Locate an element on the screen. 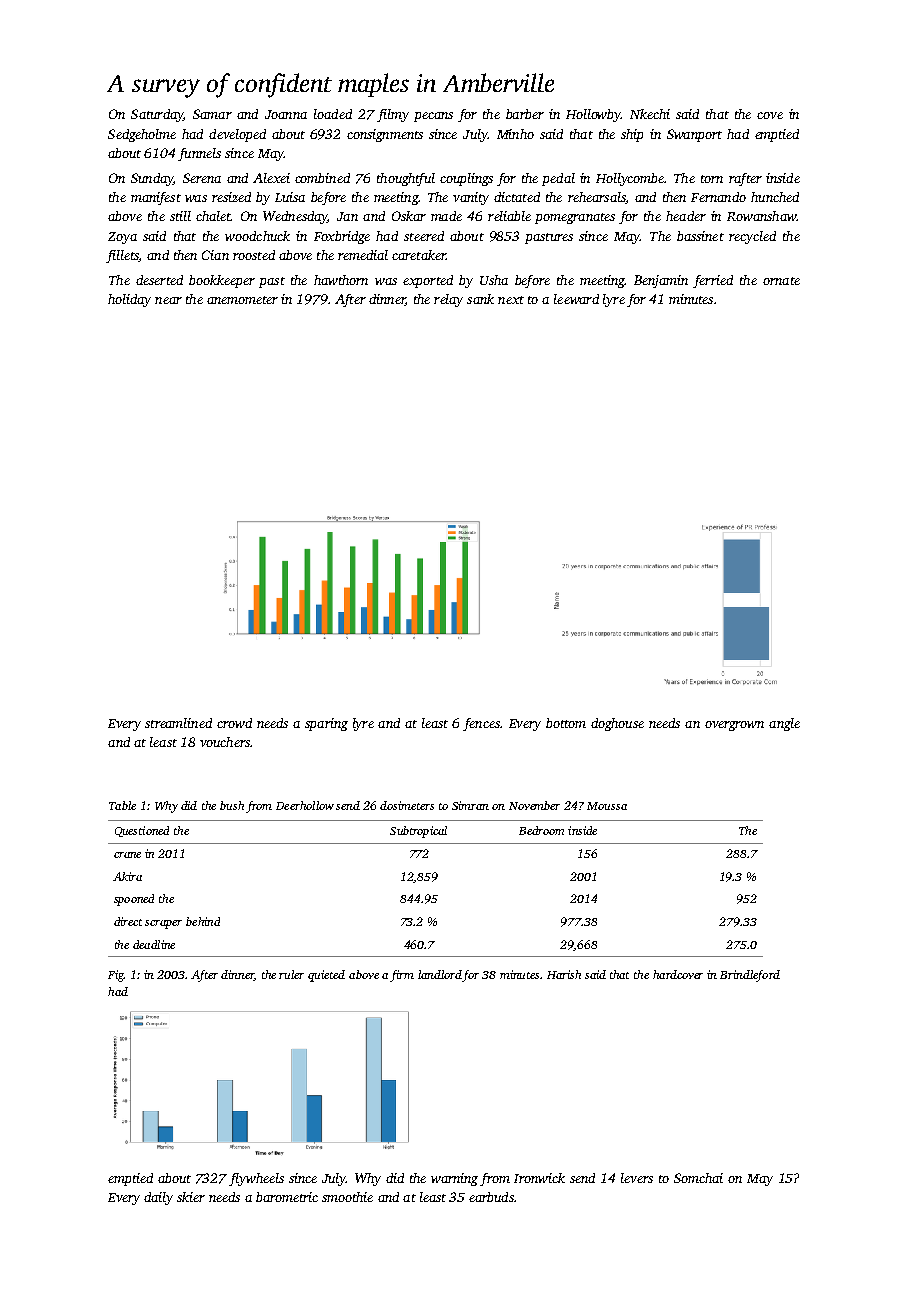  streamlined is located at coordinates (178, 723).
